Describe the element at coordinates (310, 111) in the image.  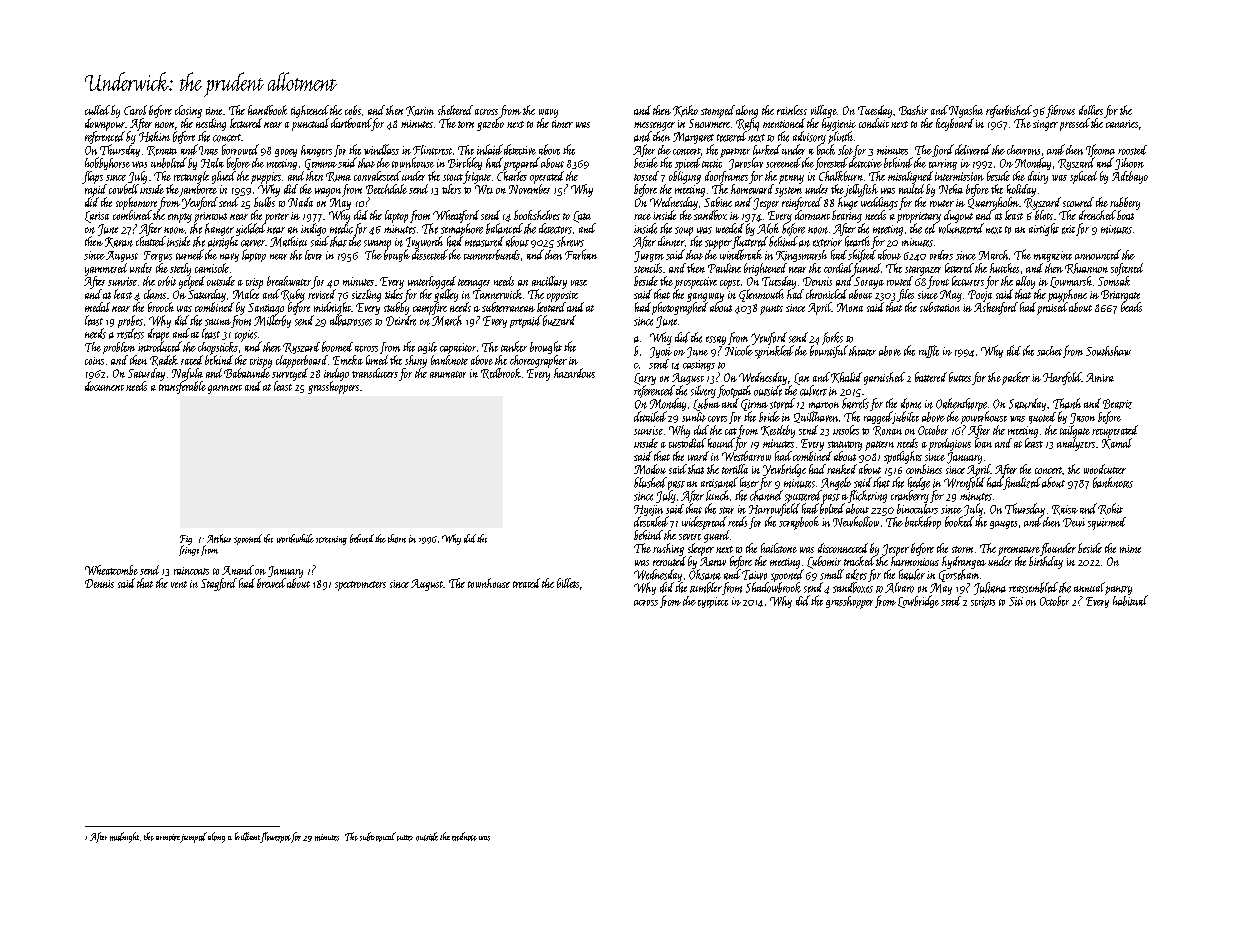
I see `tightened` at that location.
